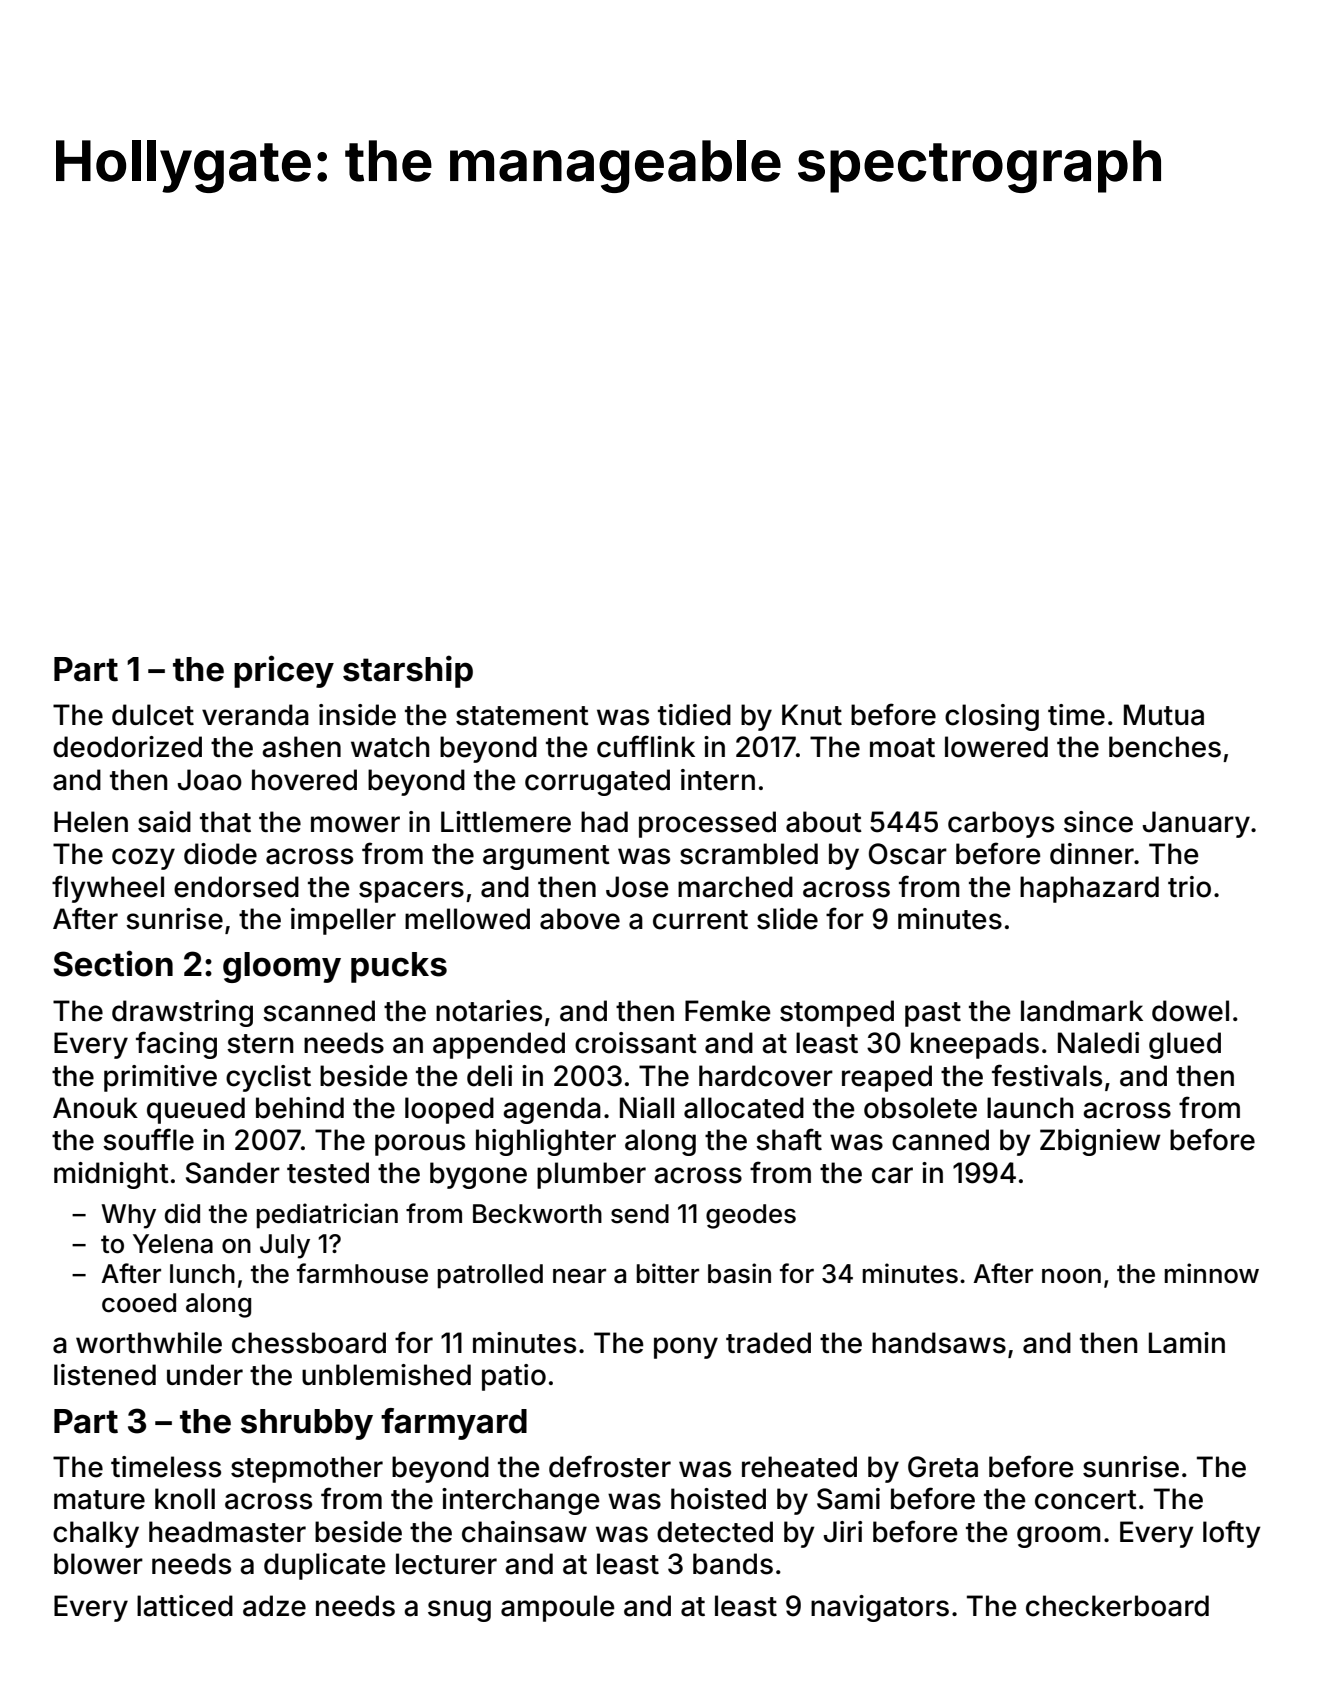  Describe the element at coordinates (478, 1175) in the page. I see `bygone` at that location.
